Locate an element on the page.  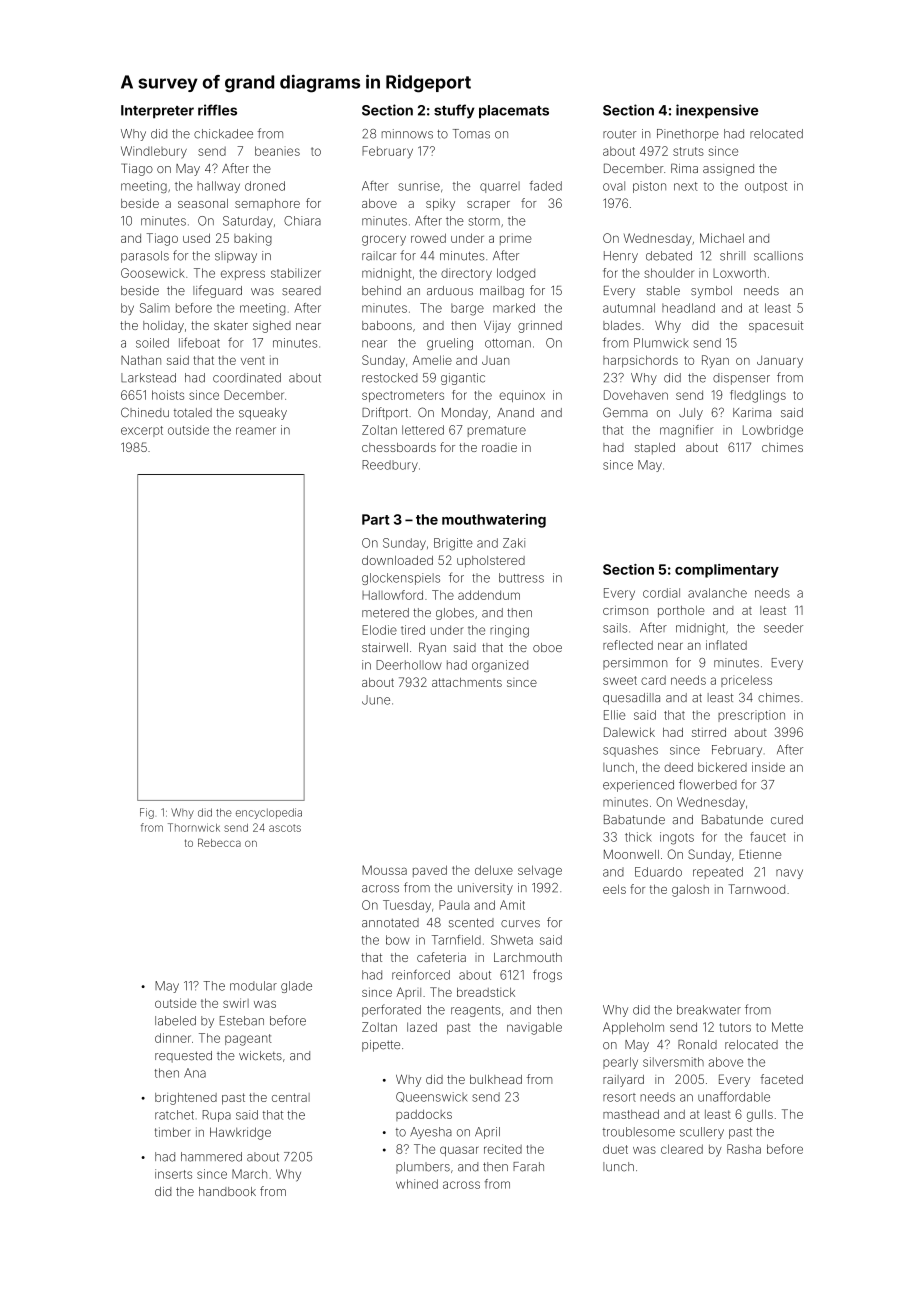
rowed is located at coordinates (428, 238).
